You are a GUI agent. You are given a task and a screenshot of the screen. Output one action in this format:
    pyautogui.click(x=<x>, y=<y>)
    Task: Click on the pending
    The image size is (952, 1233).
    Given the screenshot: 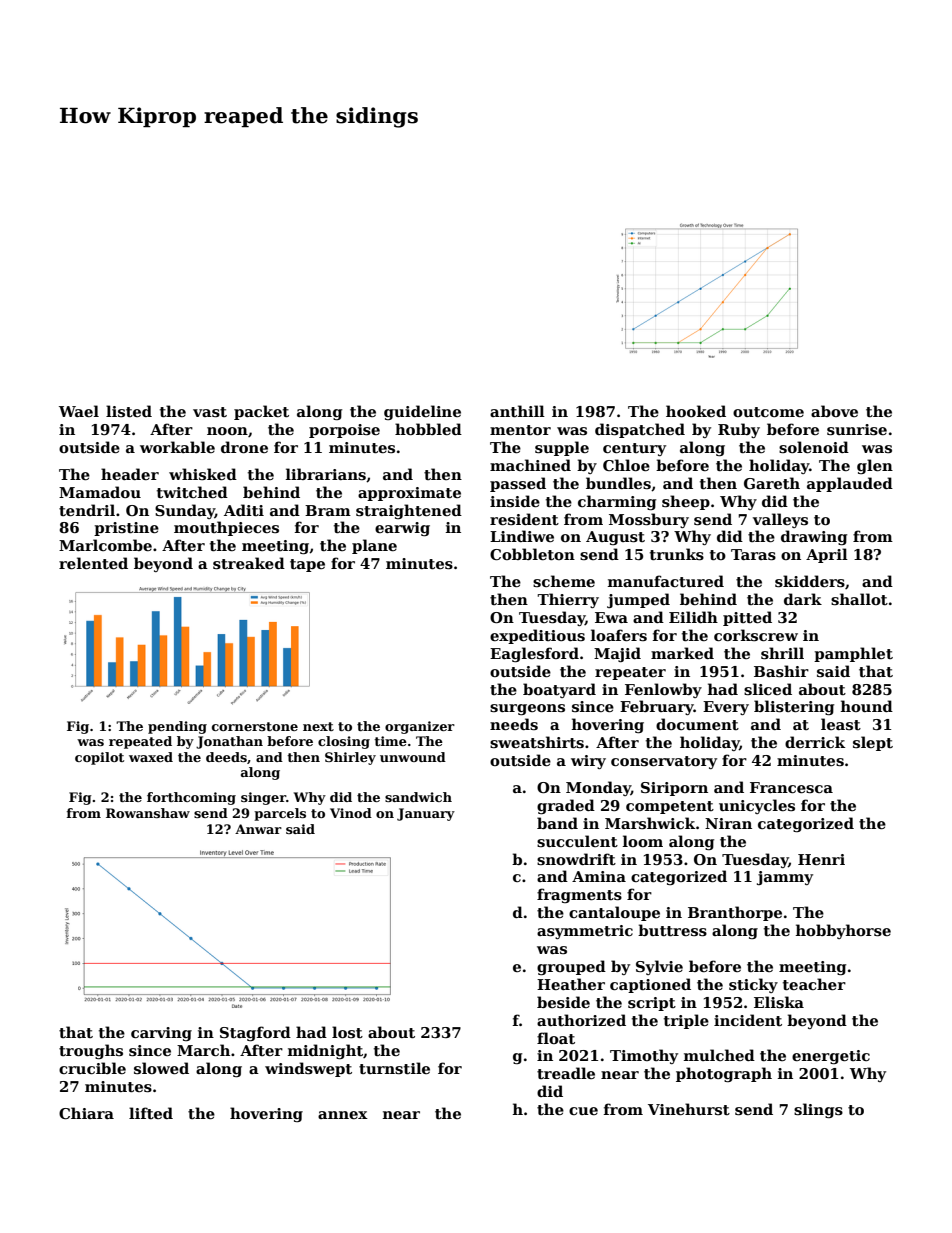 What is the action you would take?
    pyautogui.click(x=177, y=727)
